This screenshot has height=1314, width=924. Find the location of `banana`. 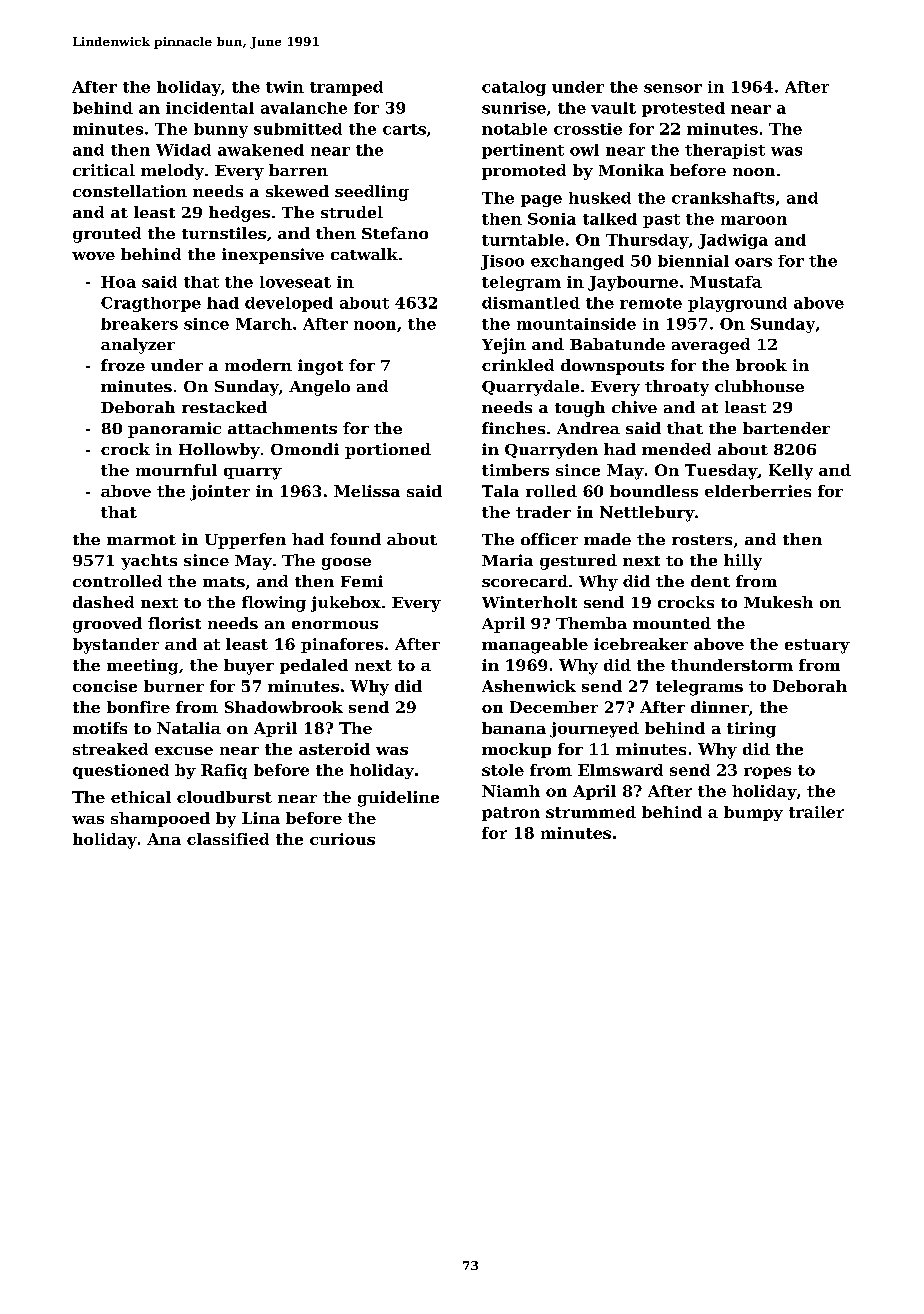

banana is located at coordinates (514, 728).
